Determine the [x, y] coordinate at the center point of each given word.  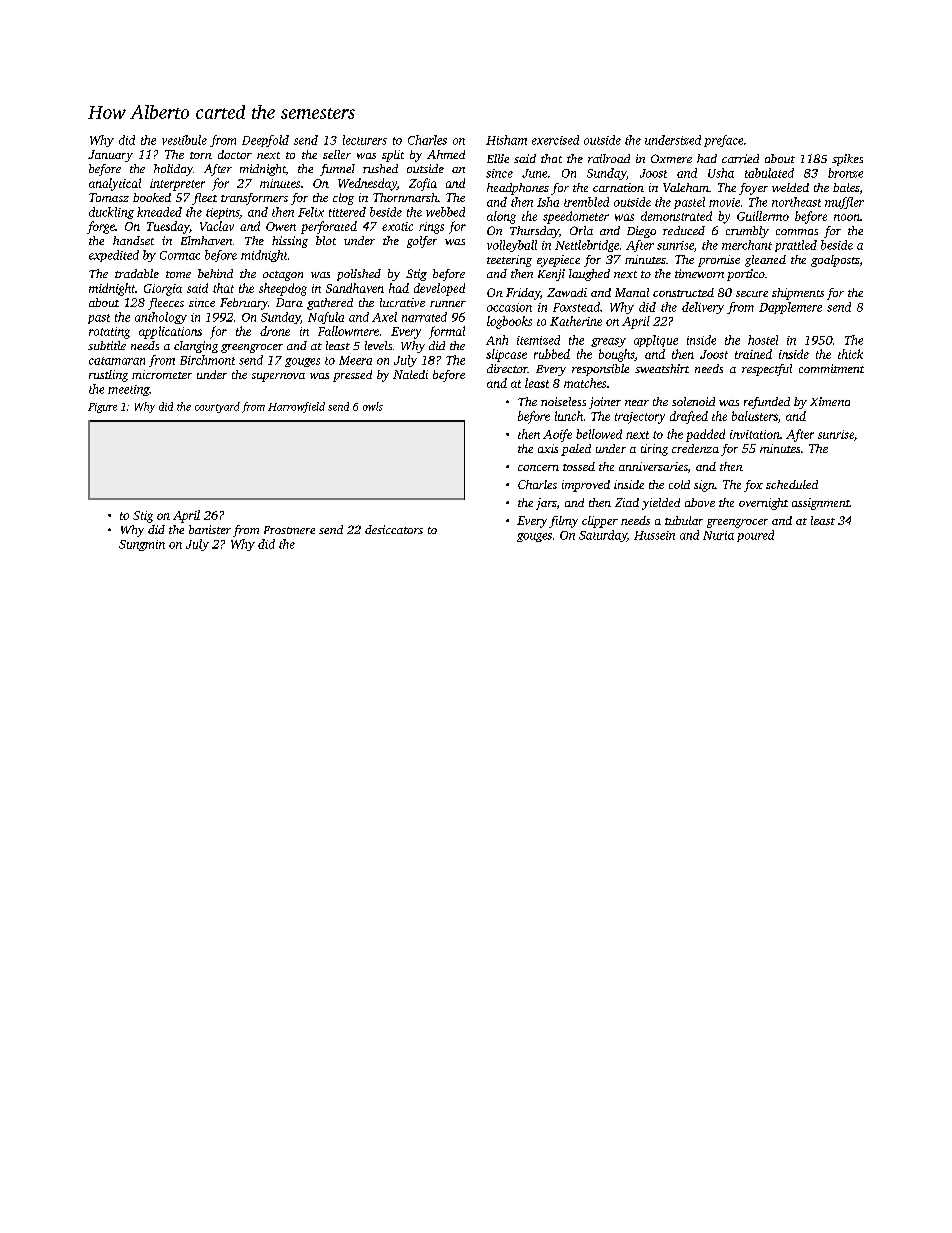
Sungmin [142, 545]
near [637, 403]
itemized [538, 340]
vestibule [184, 140]
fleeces [166, 304]
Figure [102, 408]
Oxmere [671, 158]
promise [719, 261]
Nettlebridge [587, 246]
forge [101, 227]
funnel [337, 170]
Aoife [557, 435]
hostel [763, 340]
